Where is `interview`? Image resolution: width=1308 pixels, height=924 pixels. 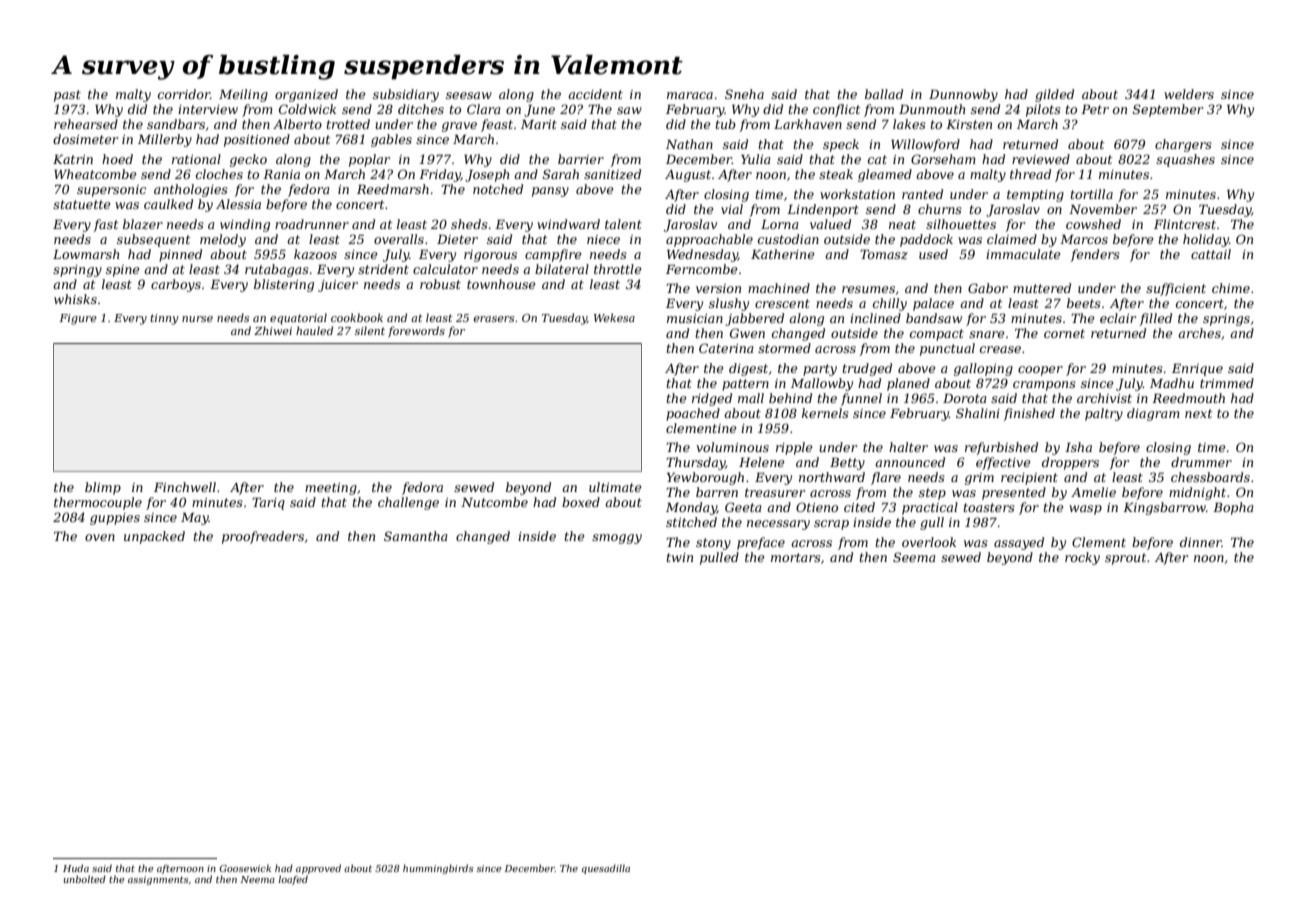
interview is located at coordinates (208, 109).
